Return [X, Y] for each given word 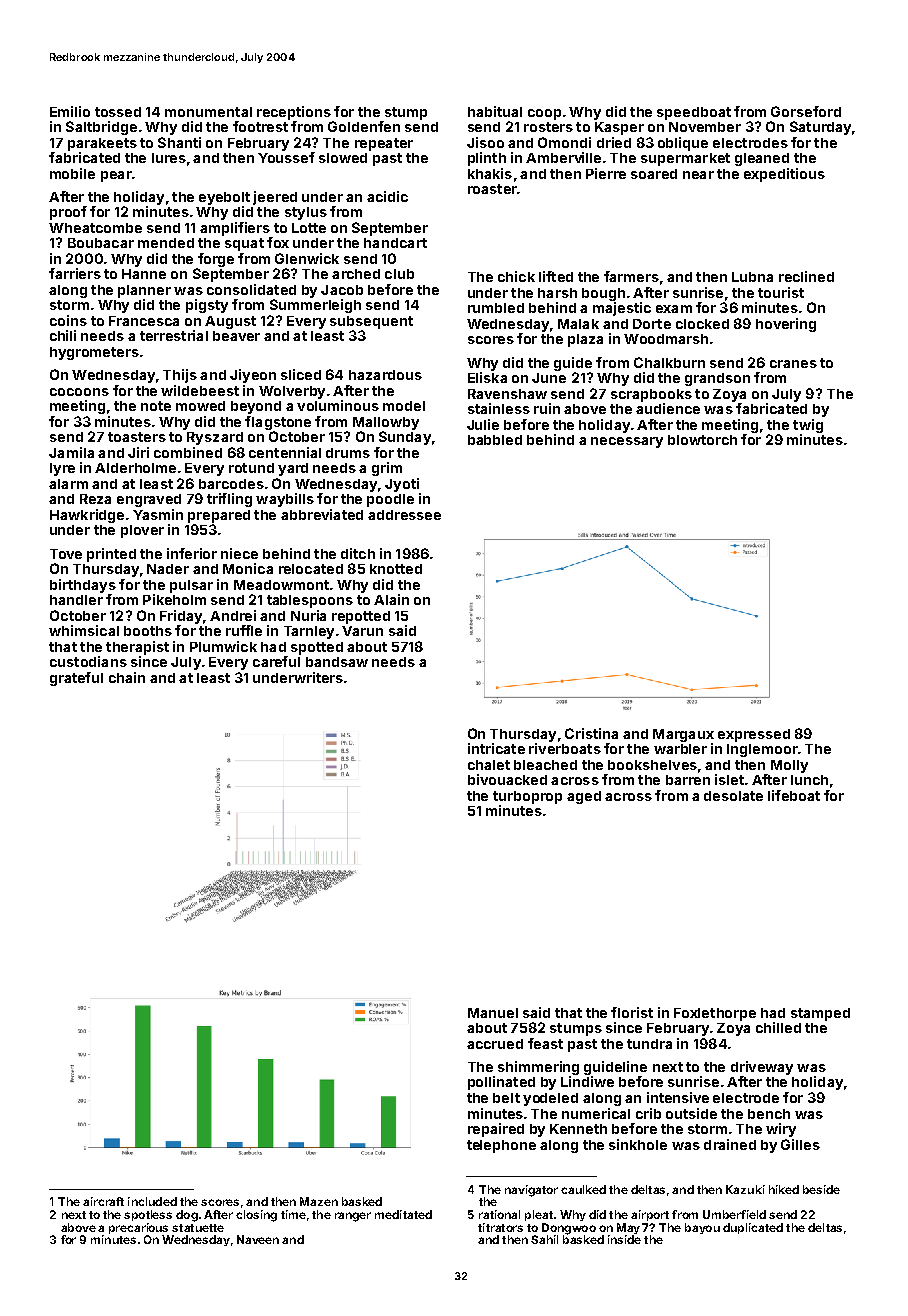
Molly [789, 766]
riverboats [565, 748]
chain [127, 677]
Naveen [258, 1239]
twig [808, 426]
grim [387, 469]
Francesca [144, 321]
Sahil [544, 1239]
